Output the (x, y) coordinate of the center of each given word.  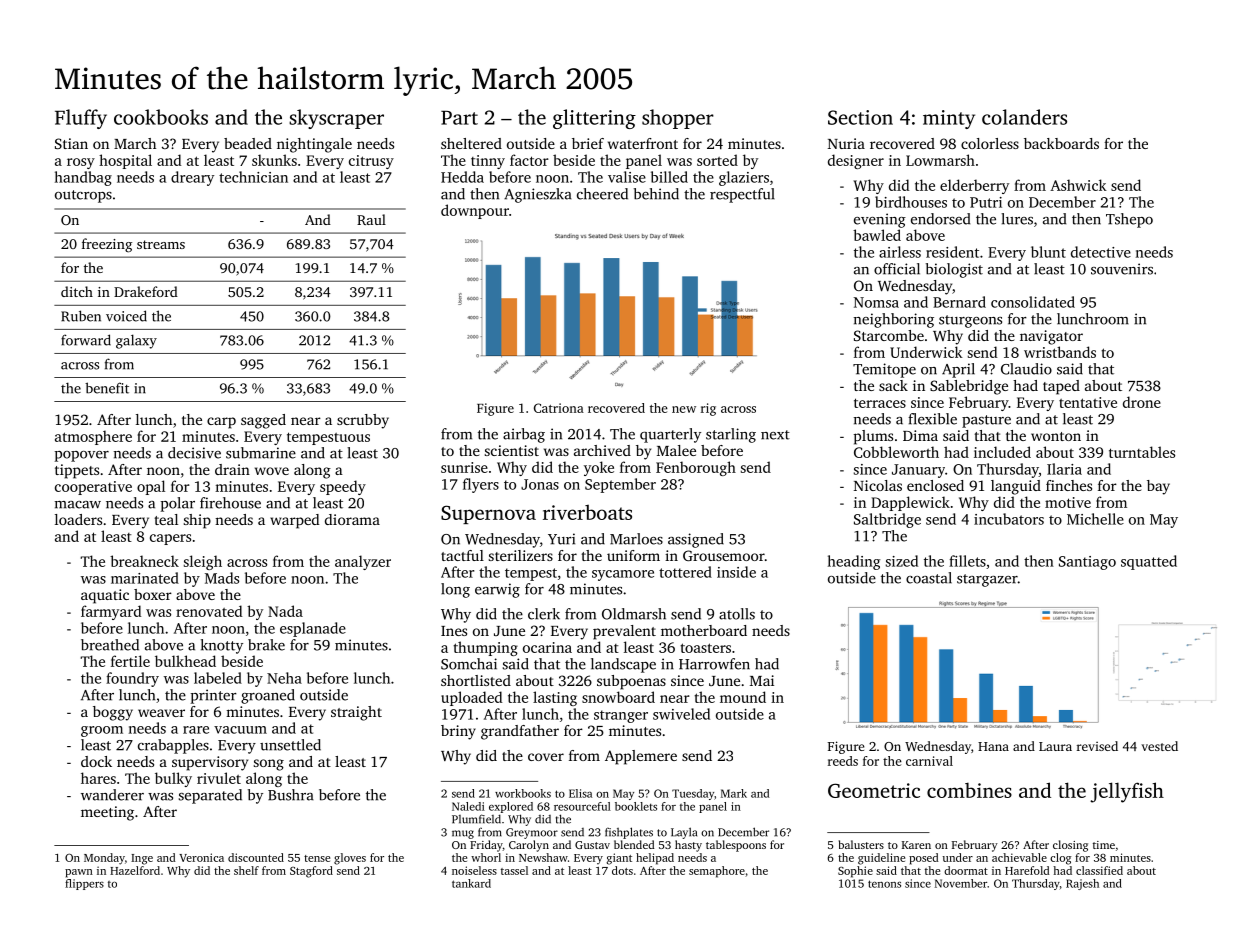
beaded (248, 143)
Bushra (291, 795)
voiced (126, 316)
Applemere (641, 757)
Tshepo (1129, 220)
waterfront (643, 143)
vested (1159, 746)
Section (860, 117)
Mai (762, 680)
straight (356, 713)
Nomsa (876, 302)
